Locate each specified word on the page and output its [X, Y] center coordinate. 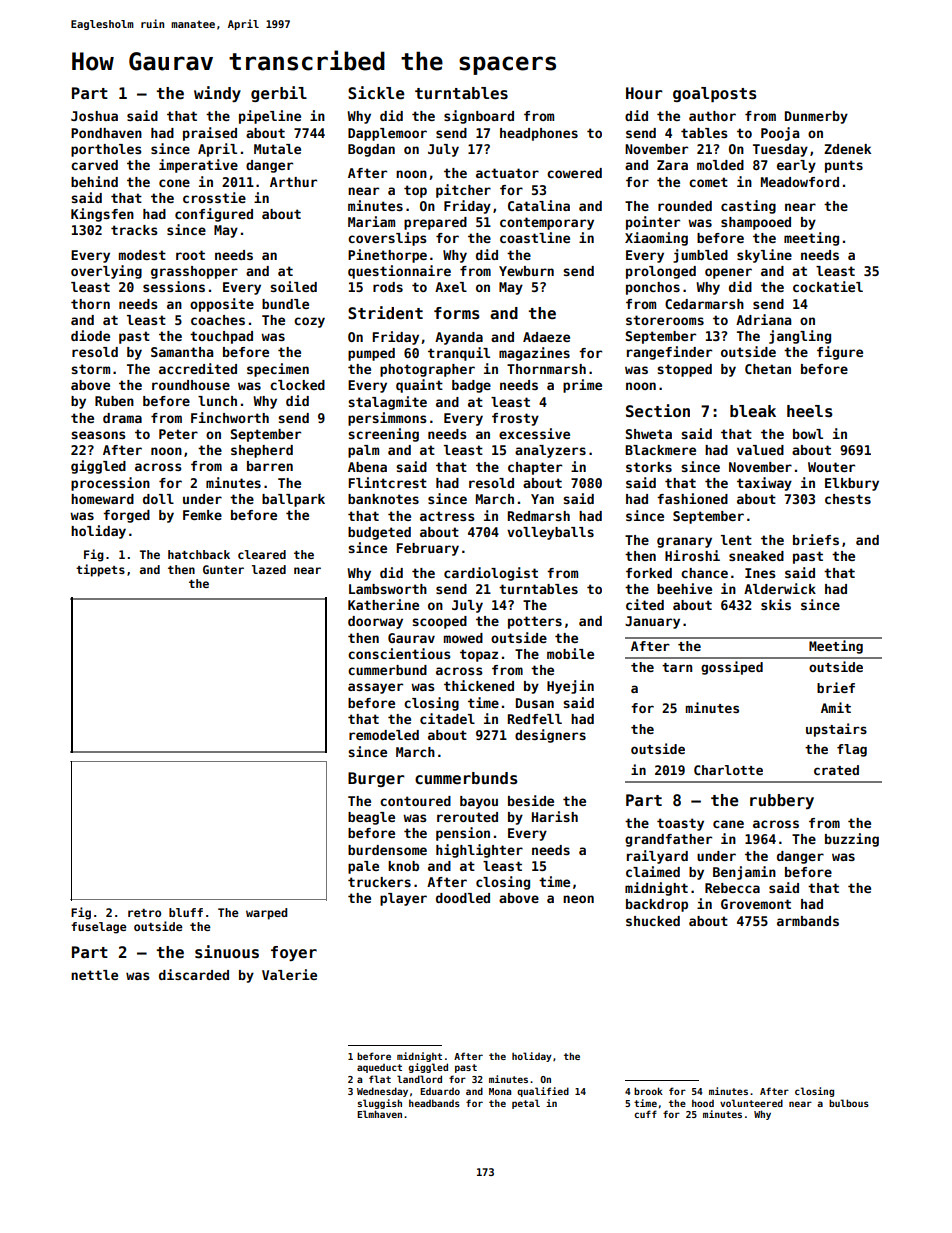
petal [526, 1104]
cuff [645, 1114]
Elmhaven [379, 1114]
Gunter [223, 569]
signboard [479, 117]
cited [645, 604]
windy [217, 94]
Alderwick [780, 588]
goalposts [715, 94]
